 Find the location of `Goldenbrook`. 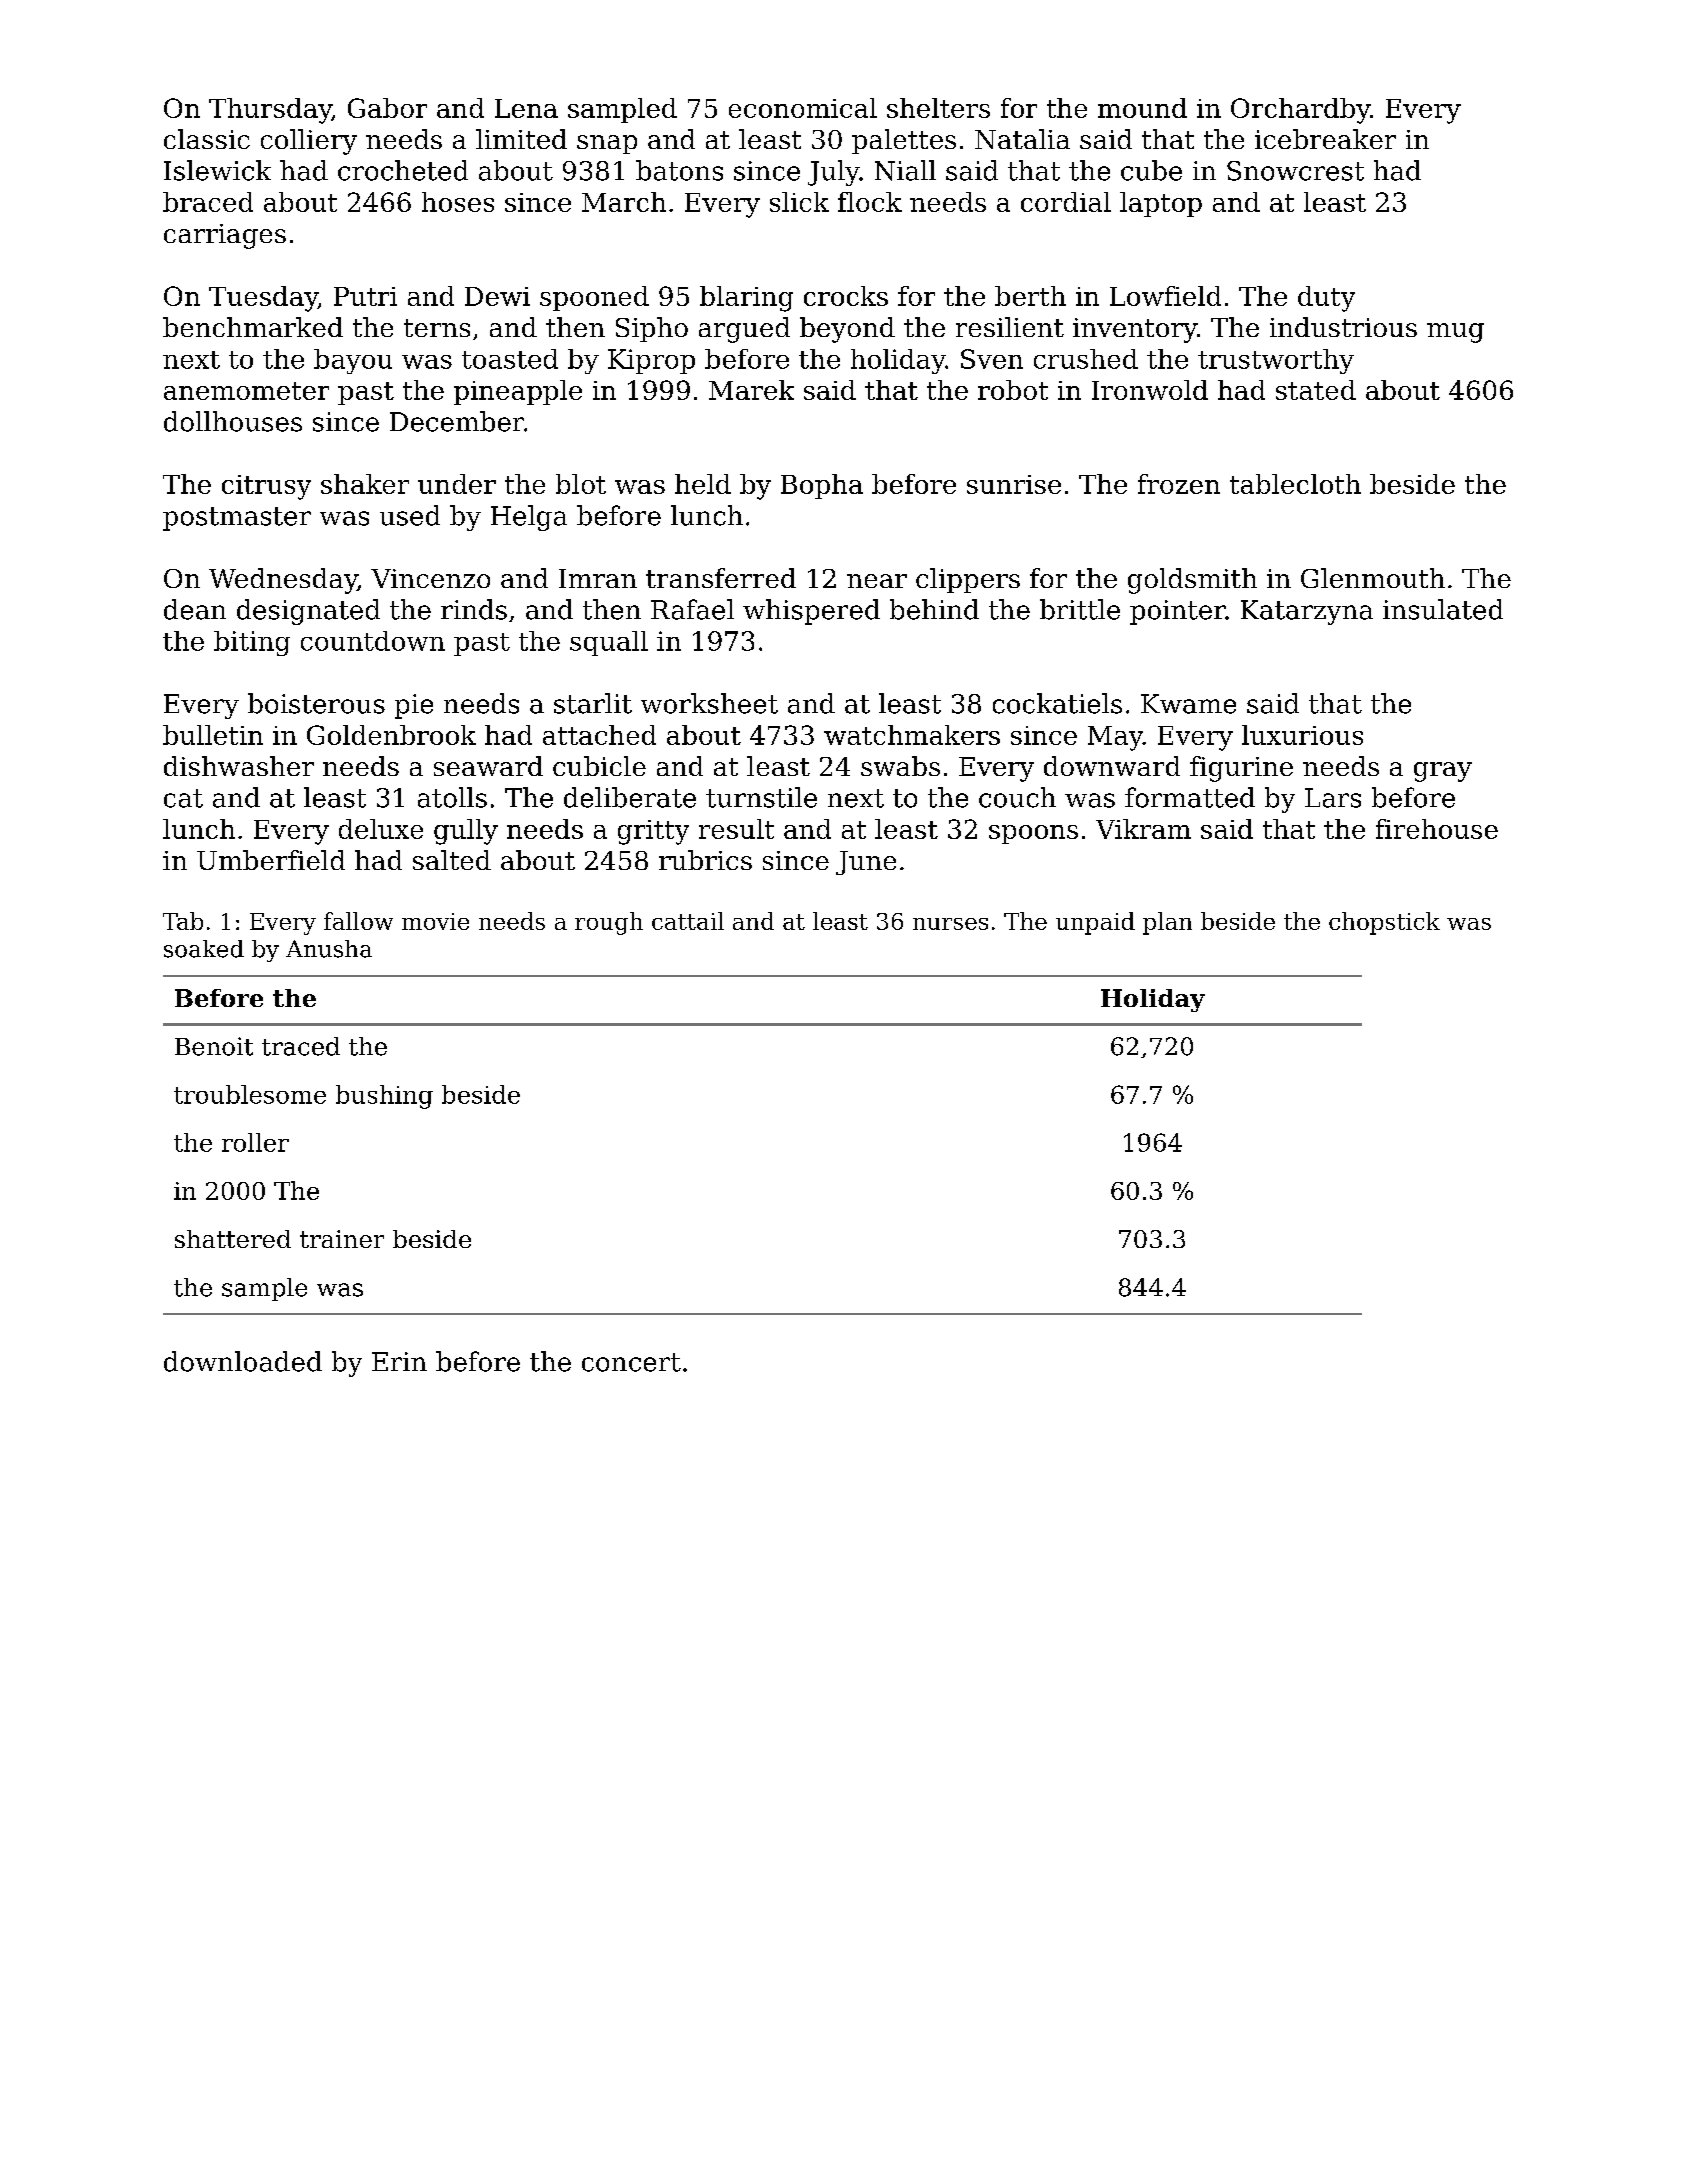

Goldenbrook is located at coordinates (391, 735).
